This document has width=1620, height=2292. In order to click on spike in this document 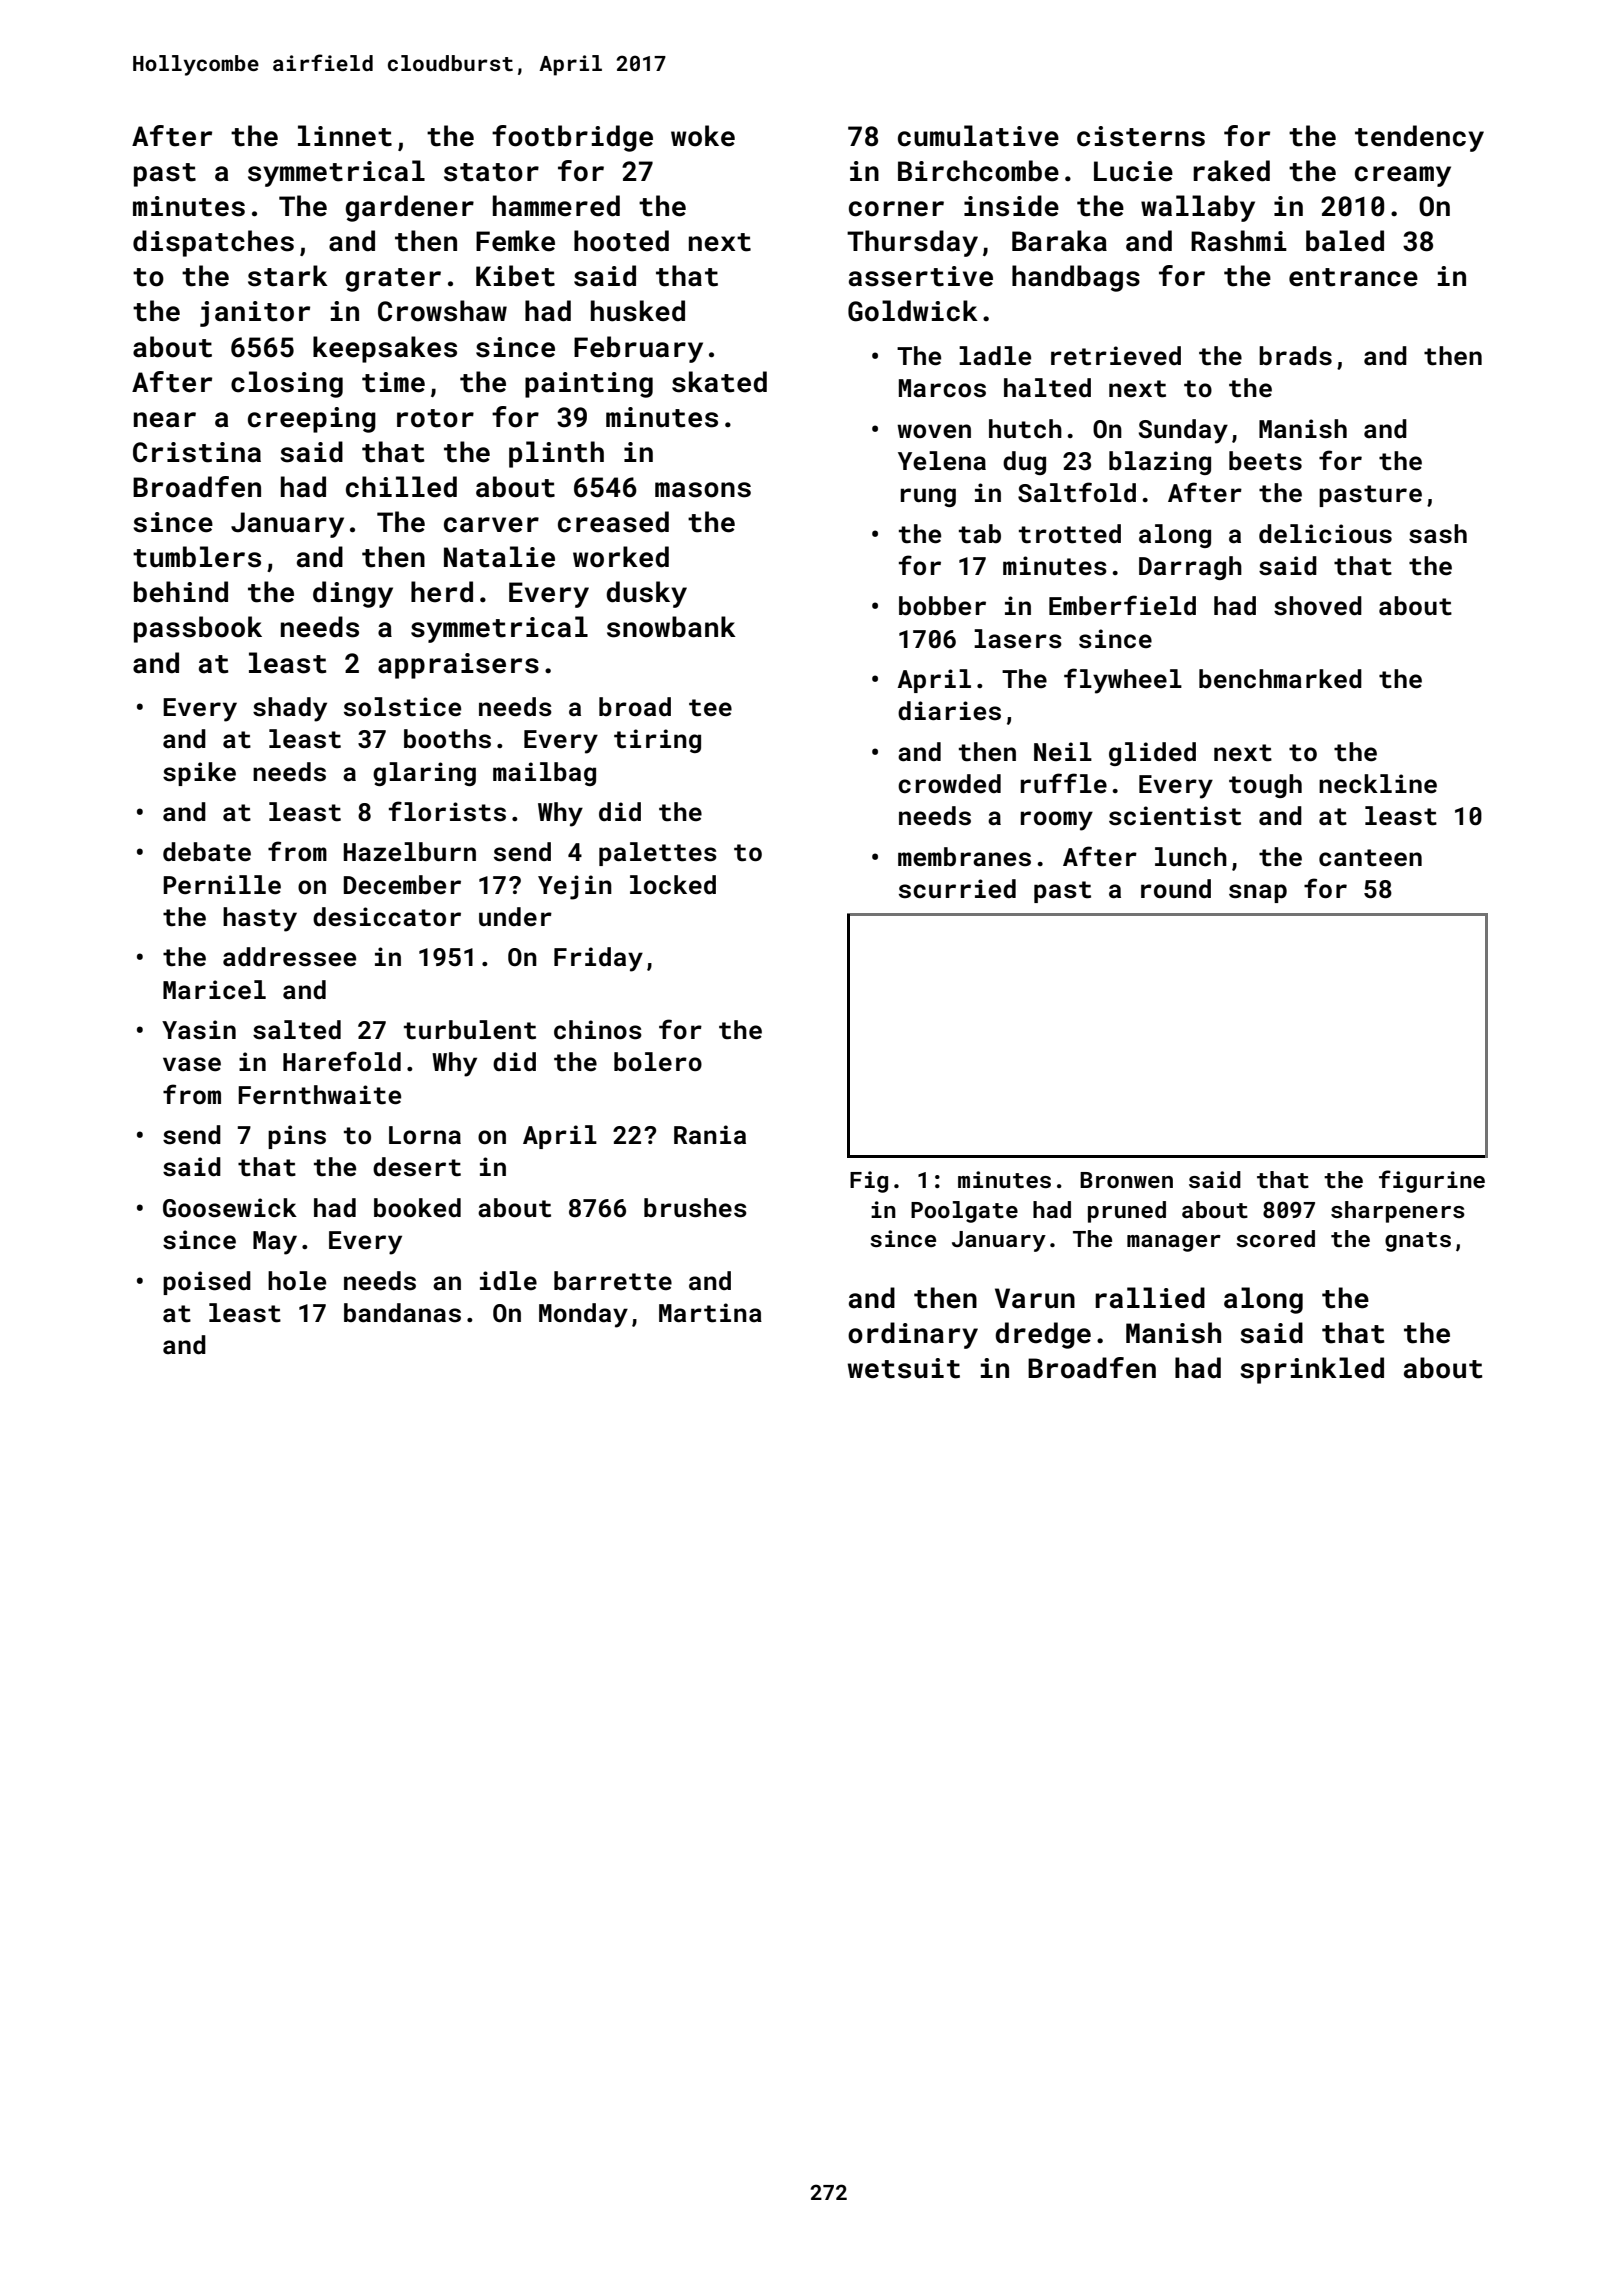, I will do `click(199, 774)`.
